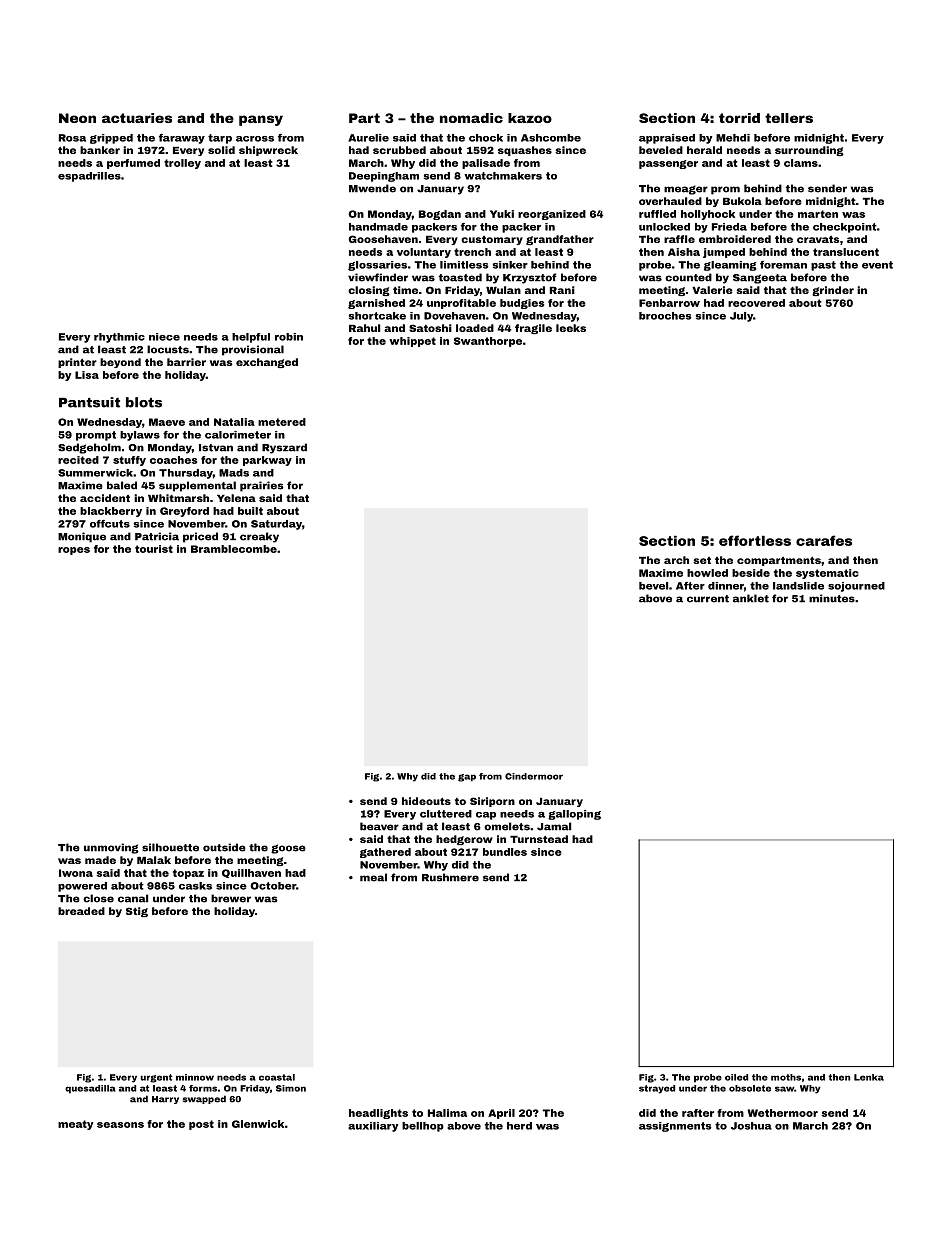 The height and width of the image is (1233, 952). I want to click on Mwende, so click(372, 188).
